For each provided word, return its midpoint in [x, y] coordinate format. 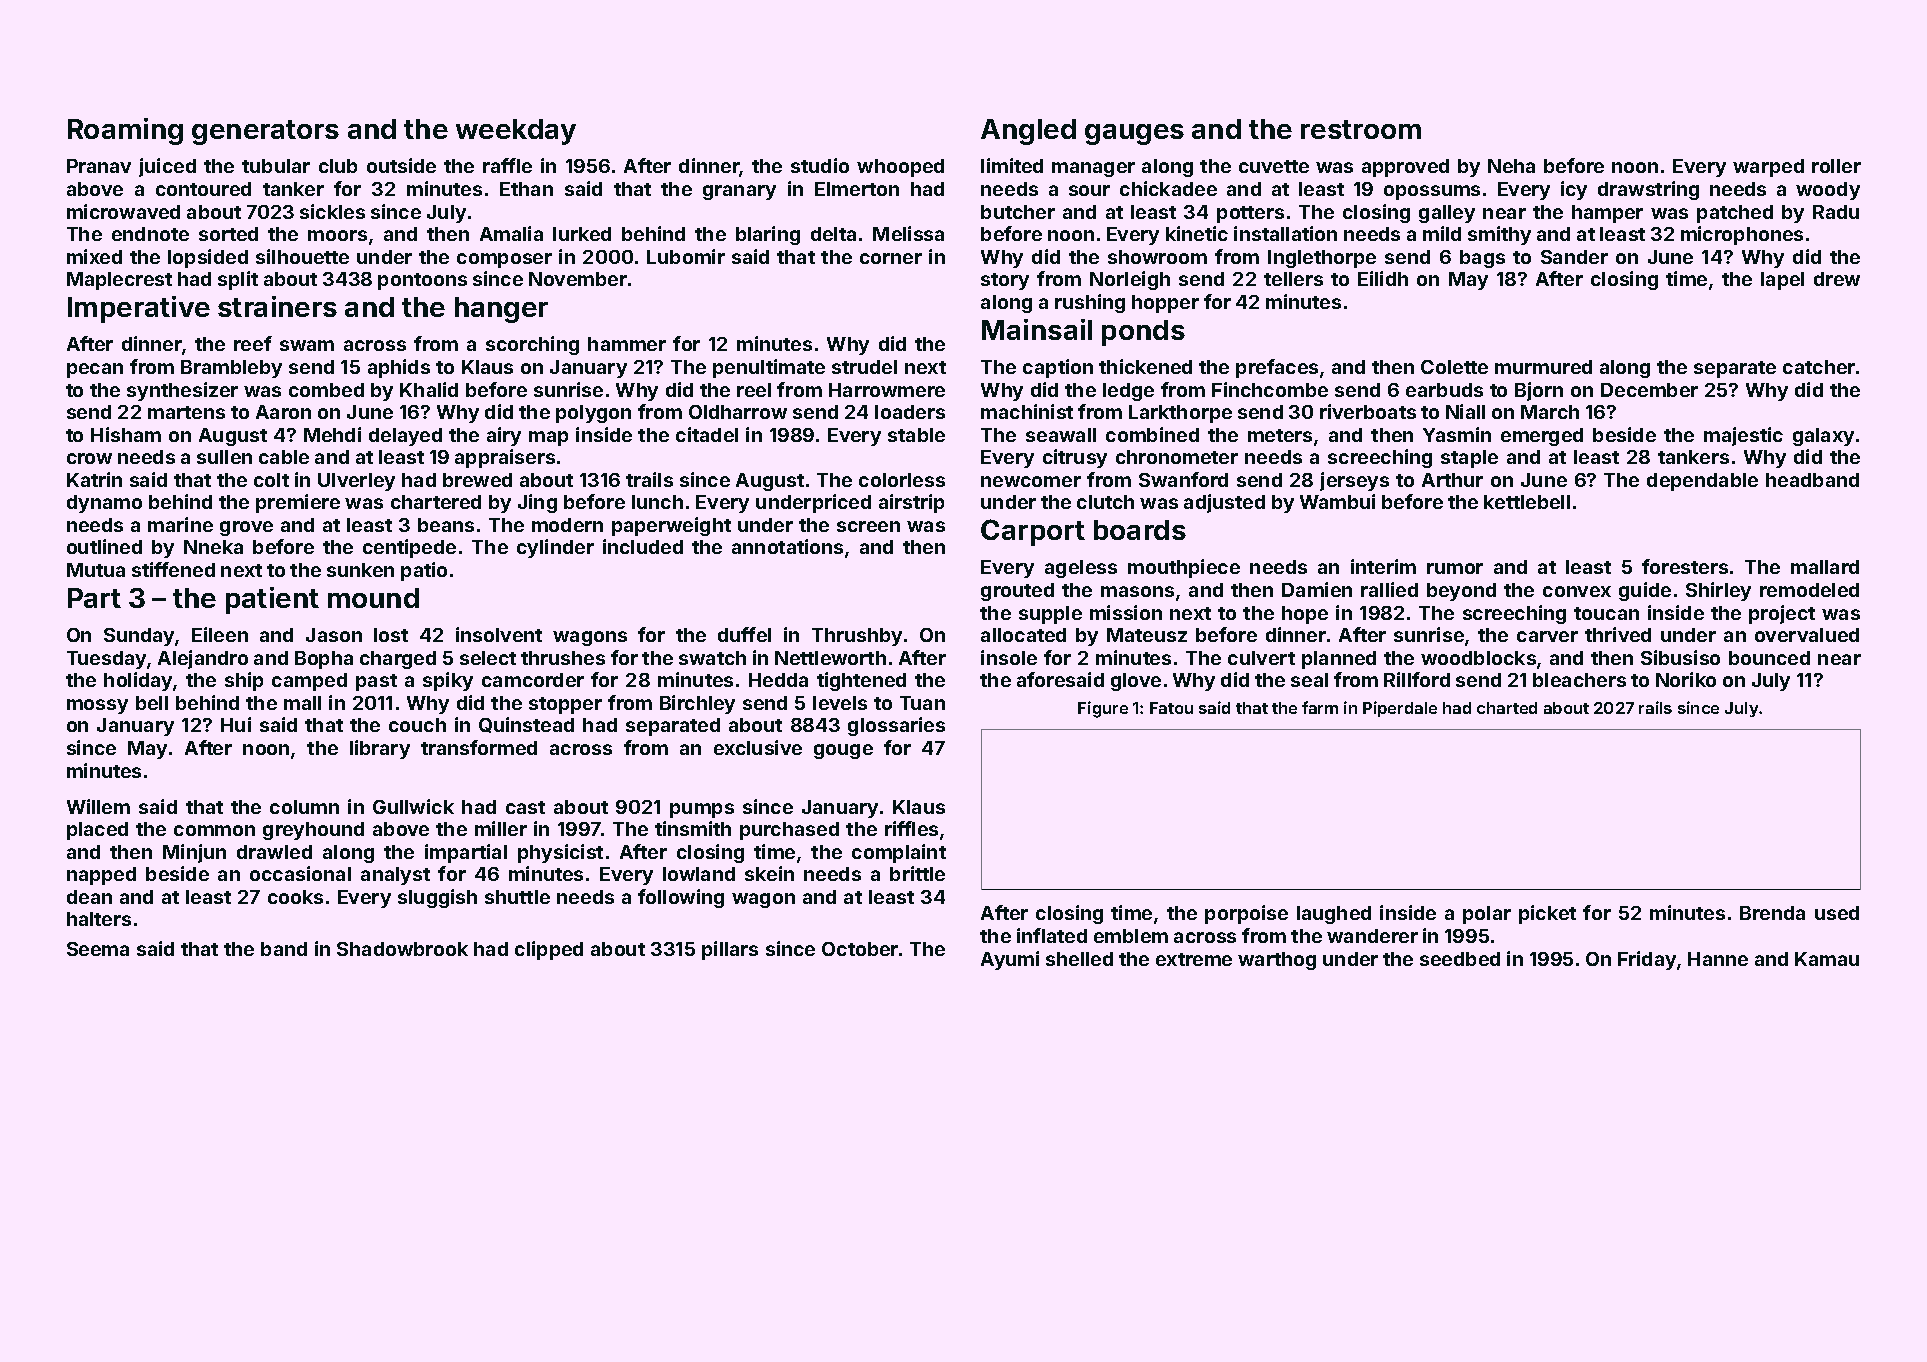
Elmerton [857, 189]
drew [1837, 279]
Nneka [213, 547]
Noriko [1686, 679]
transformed [479, 747]
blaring [768, 235]
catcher [1819, 367]
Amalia [511, 233]
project [1782, 614]
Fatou [1171, 708]
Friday [1647, 960]
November [578, 279]
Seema [98, 949]
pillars [730, 950]
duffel [744, 634]
